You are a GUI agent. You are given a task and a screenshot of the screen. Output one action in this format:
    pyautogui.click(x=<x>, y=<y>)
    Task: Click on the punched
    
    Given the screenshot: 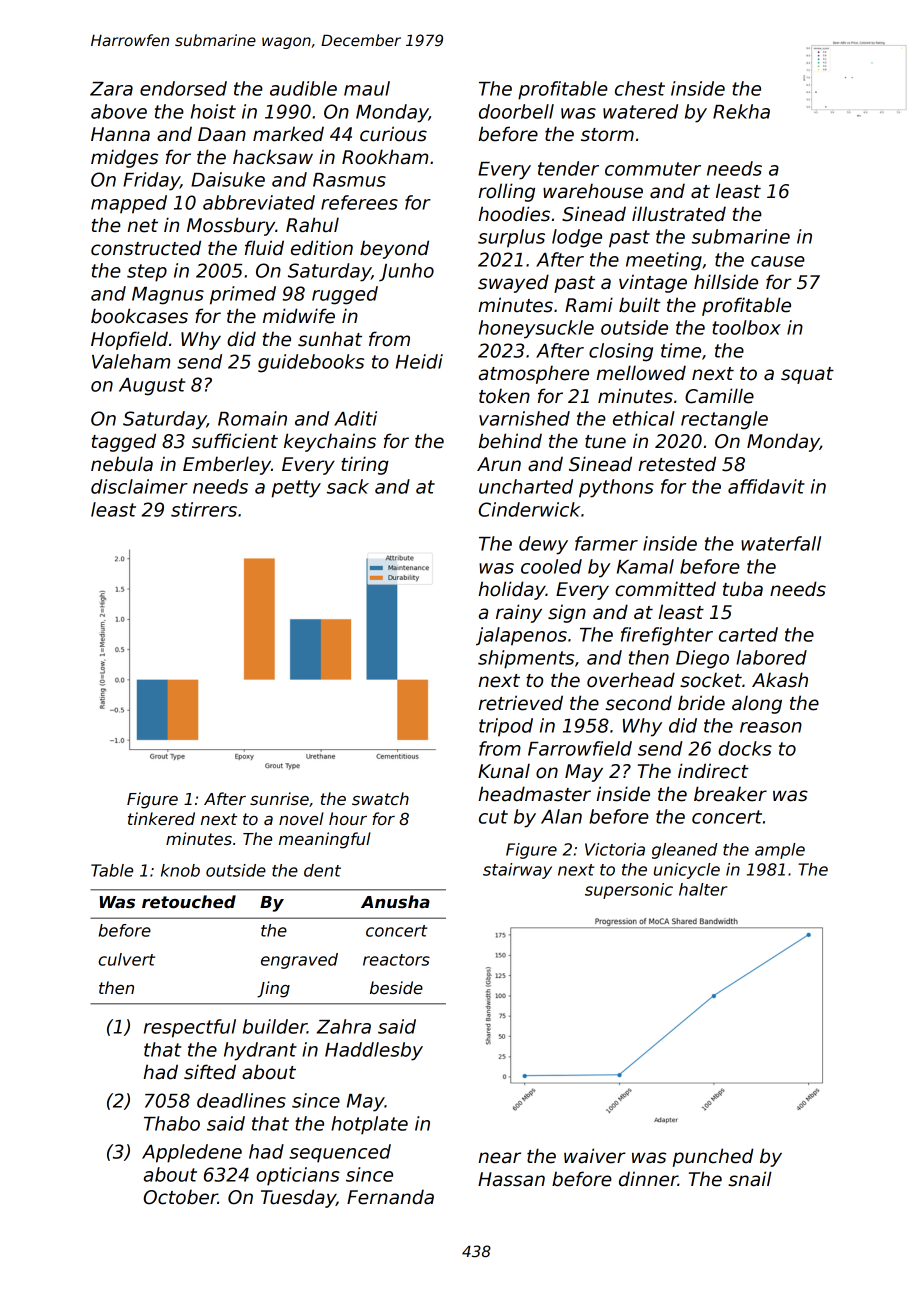 What is the action you would take?
    pyautogui.click(x=713, y=1157)
